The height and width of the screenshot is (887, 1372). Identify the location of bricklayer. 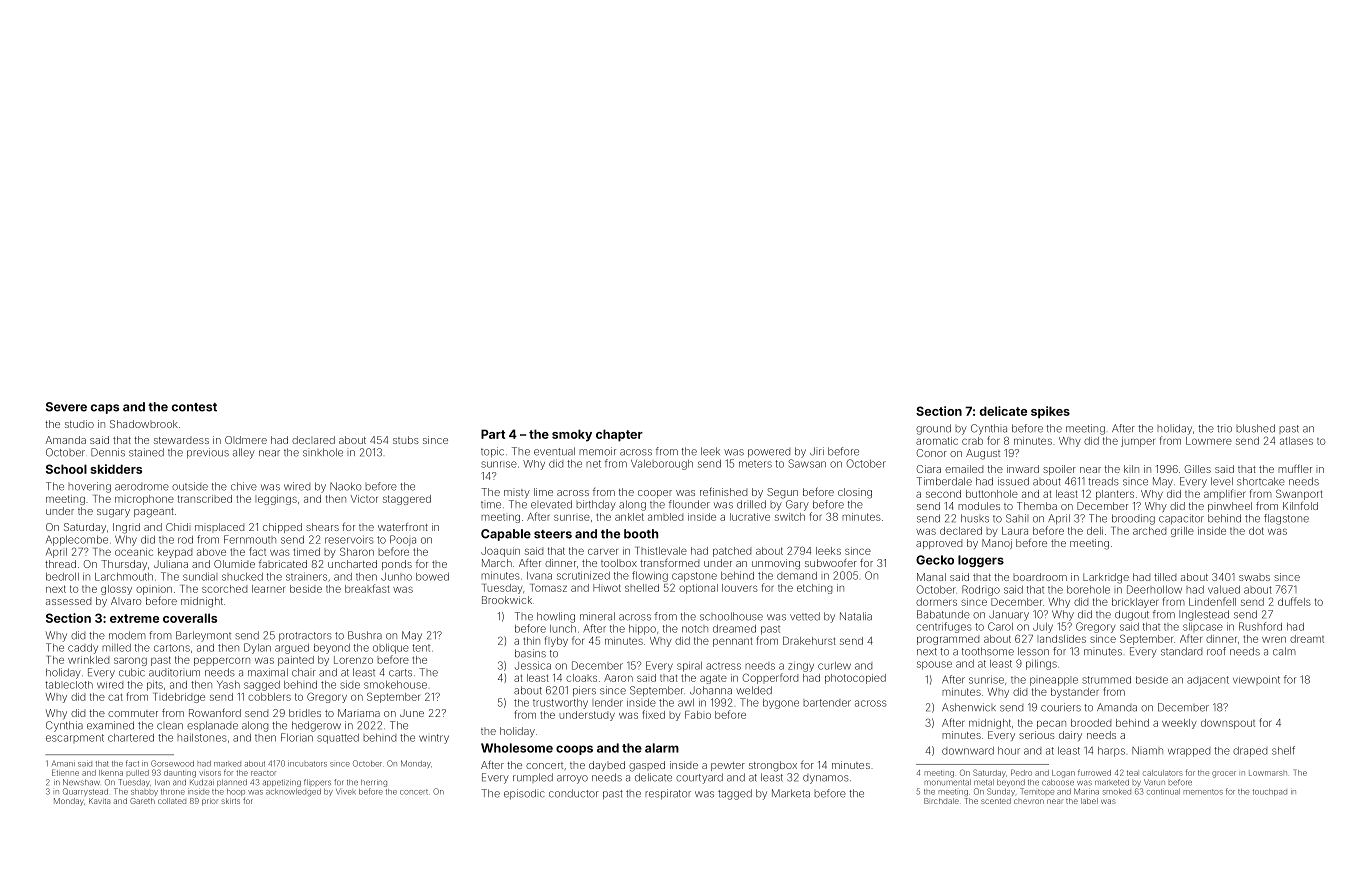
(1135, 603).
